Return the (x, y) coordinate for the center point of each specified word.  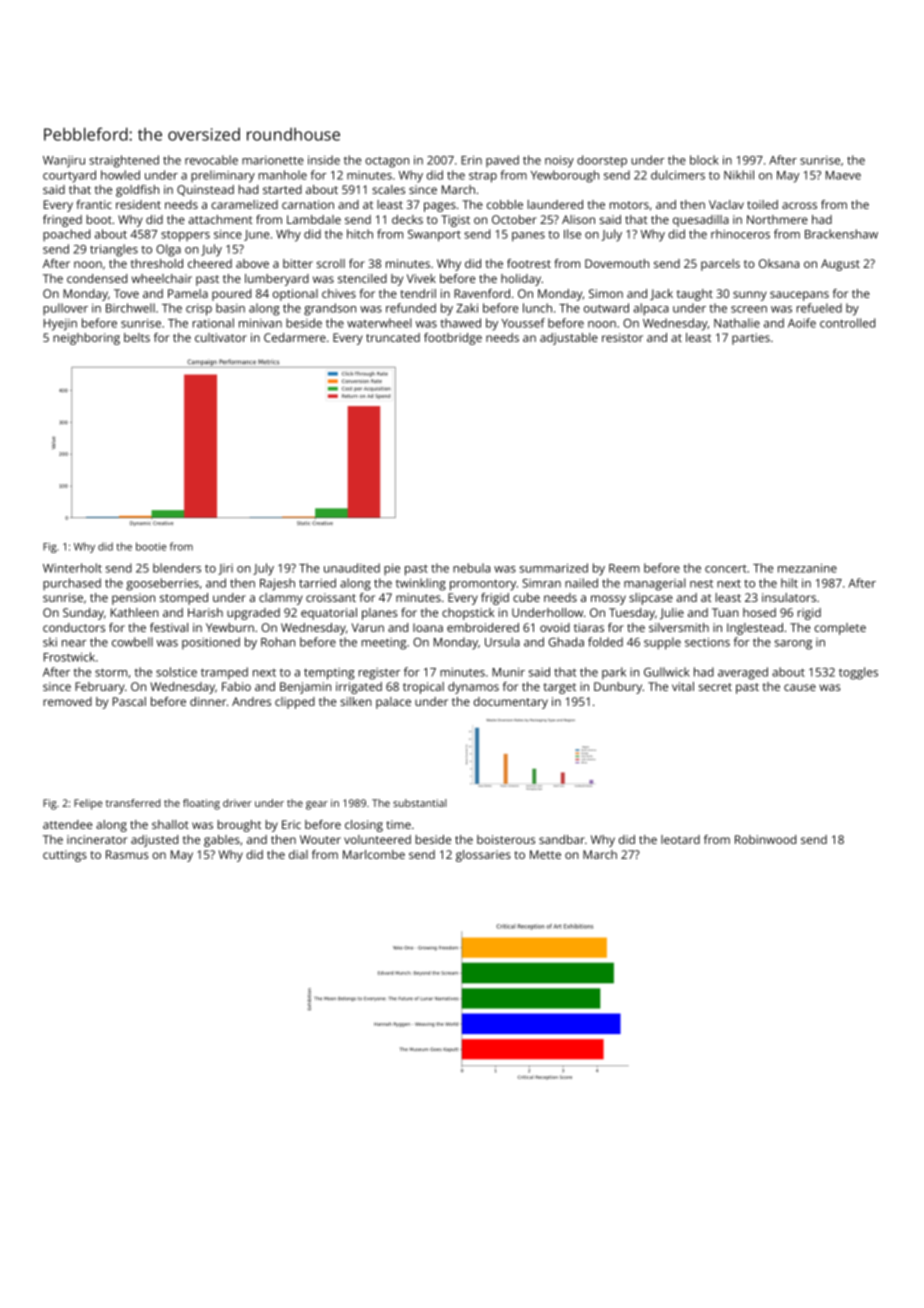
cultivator (221, 337)
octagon (387, 162)
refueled (819, 308)
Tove (126, 293)
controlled (847, 323)
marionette (273, 160)
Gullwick (667, 672)
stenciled (362, 278)
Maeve (843, 175)
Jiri (225, 569)
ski (50, 642)
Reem (624, 568)
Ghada (566, 642)
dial (298, 854)
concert (726, 568)
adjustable (569, 339)
